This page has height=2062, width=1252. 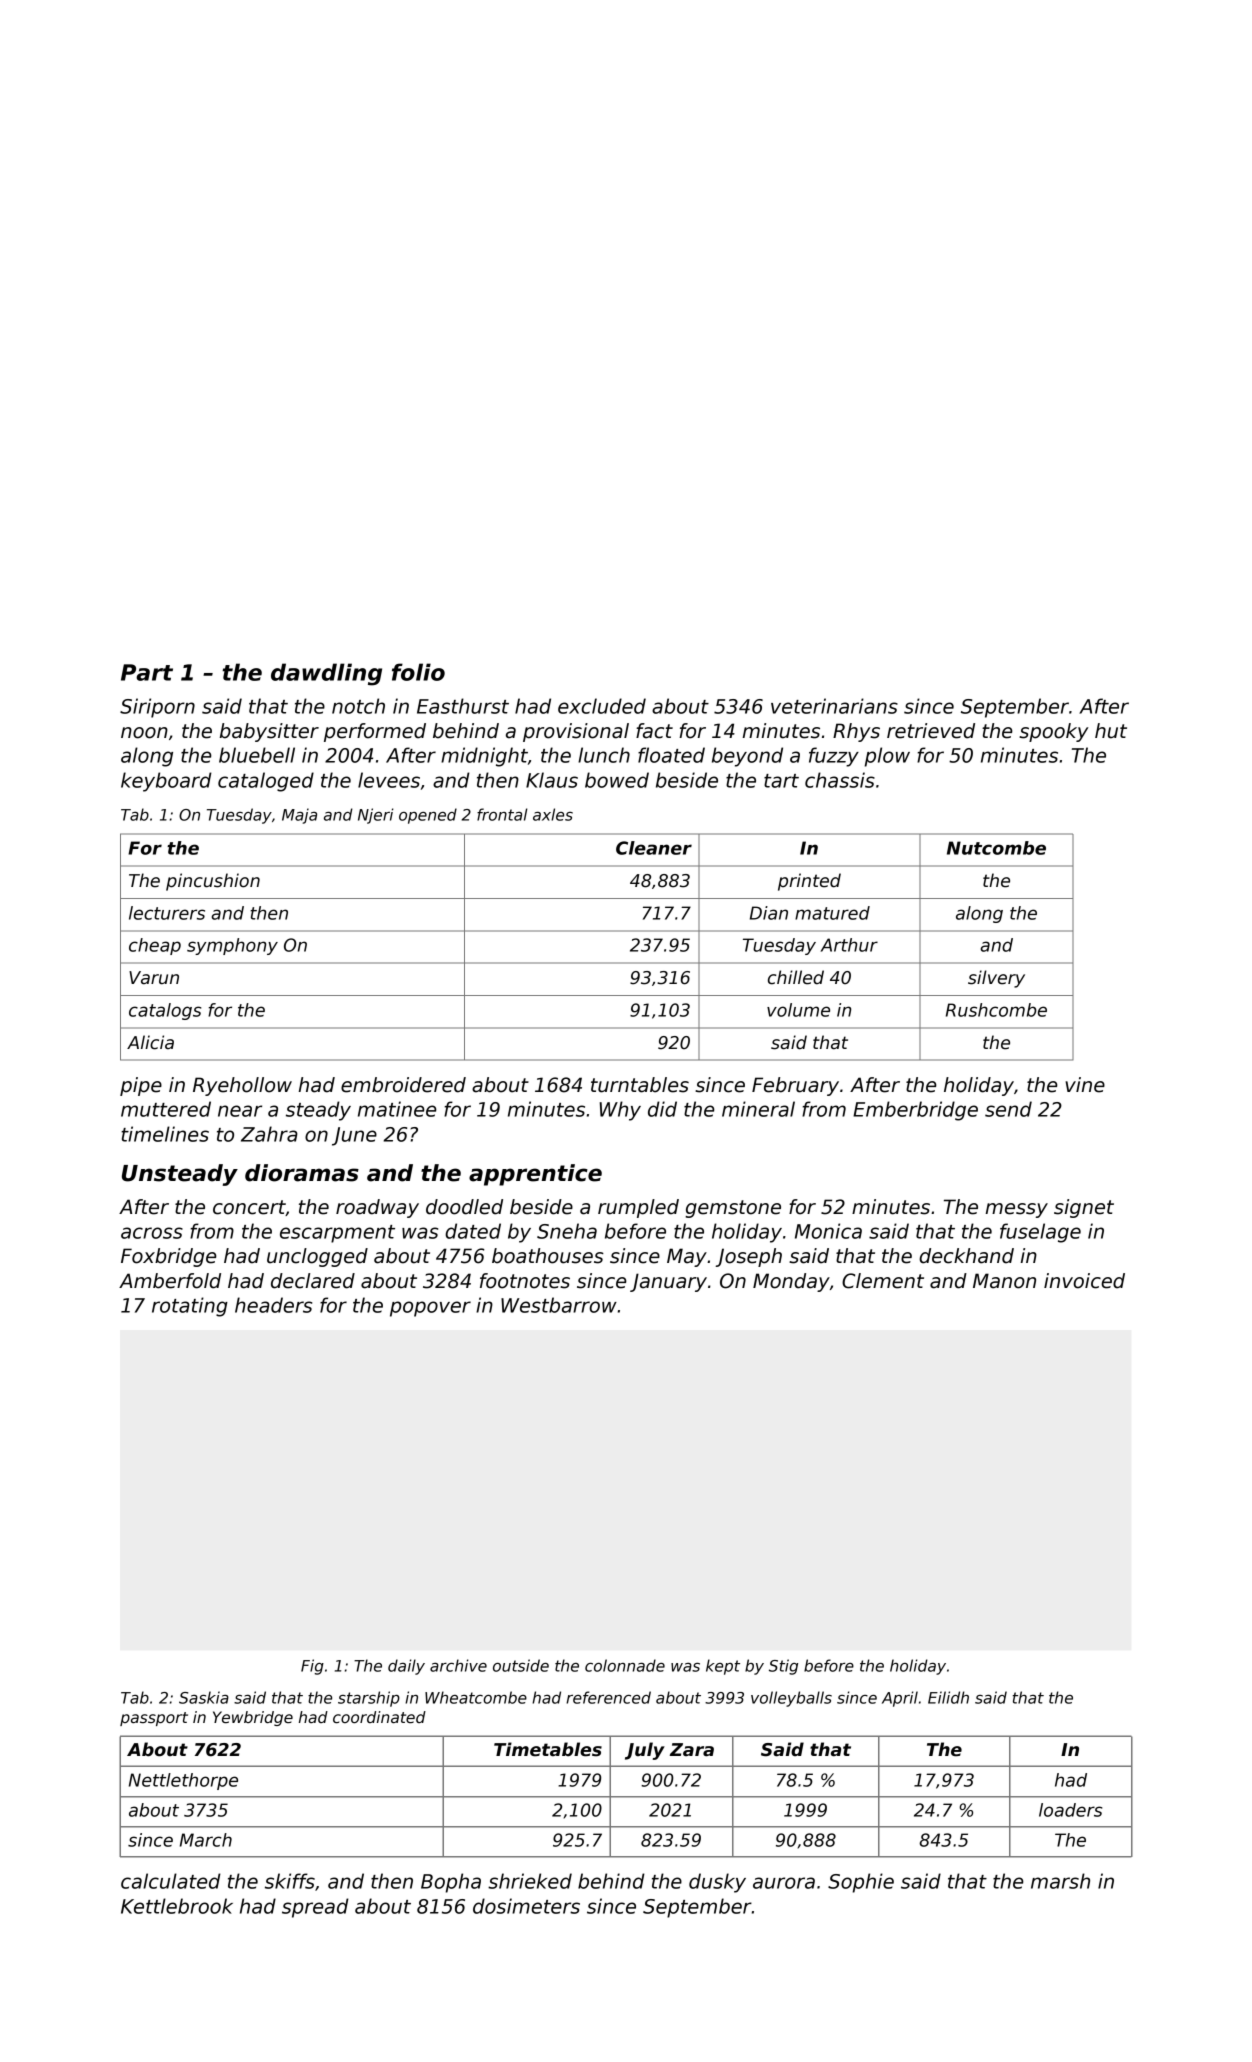 What do you see at coordinates (791, 1282) in the page?
I see `Monday` at bounding box center [791, 1282].
